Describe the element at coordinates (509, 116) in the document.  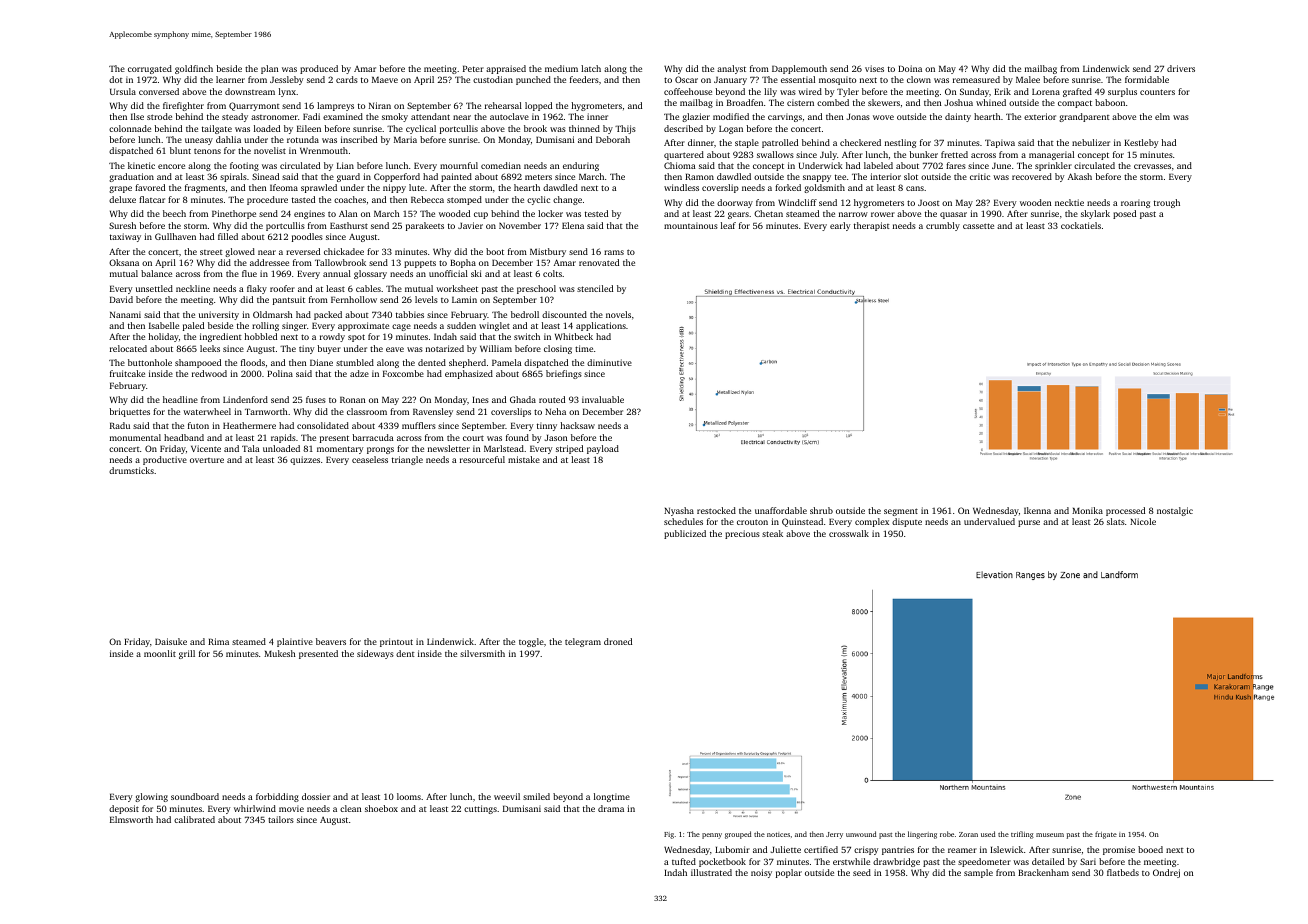
I see `autoclave` at that location.
